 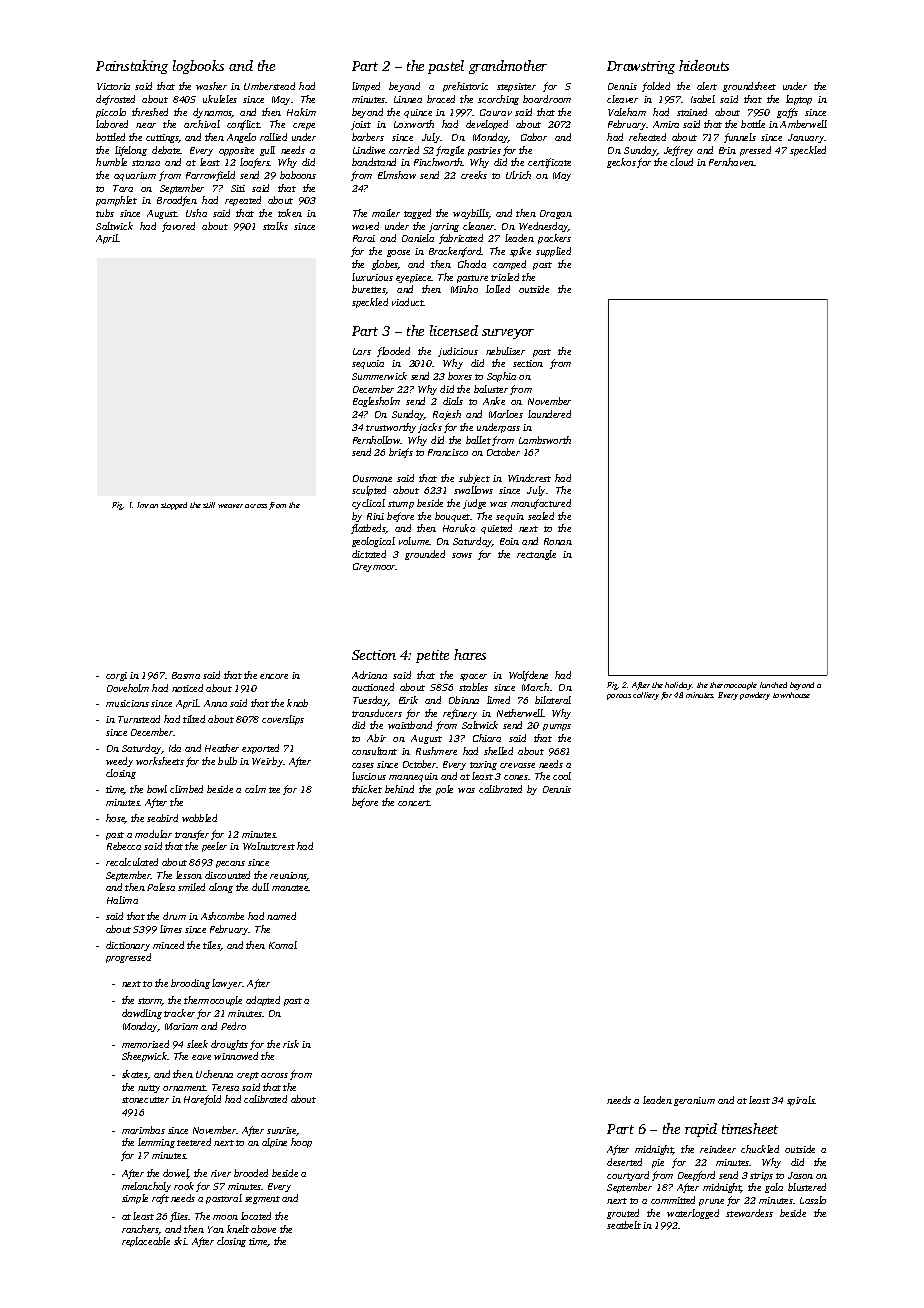 I want to click on grandmother, so click(x=508, y=67).
